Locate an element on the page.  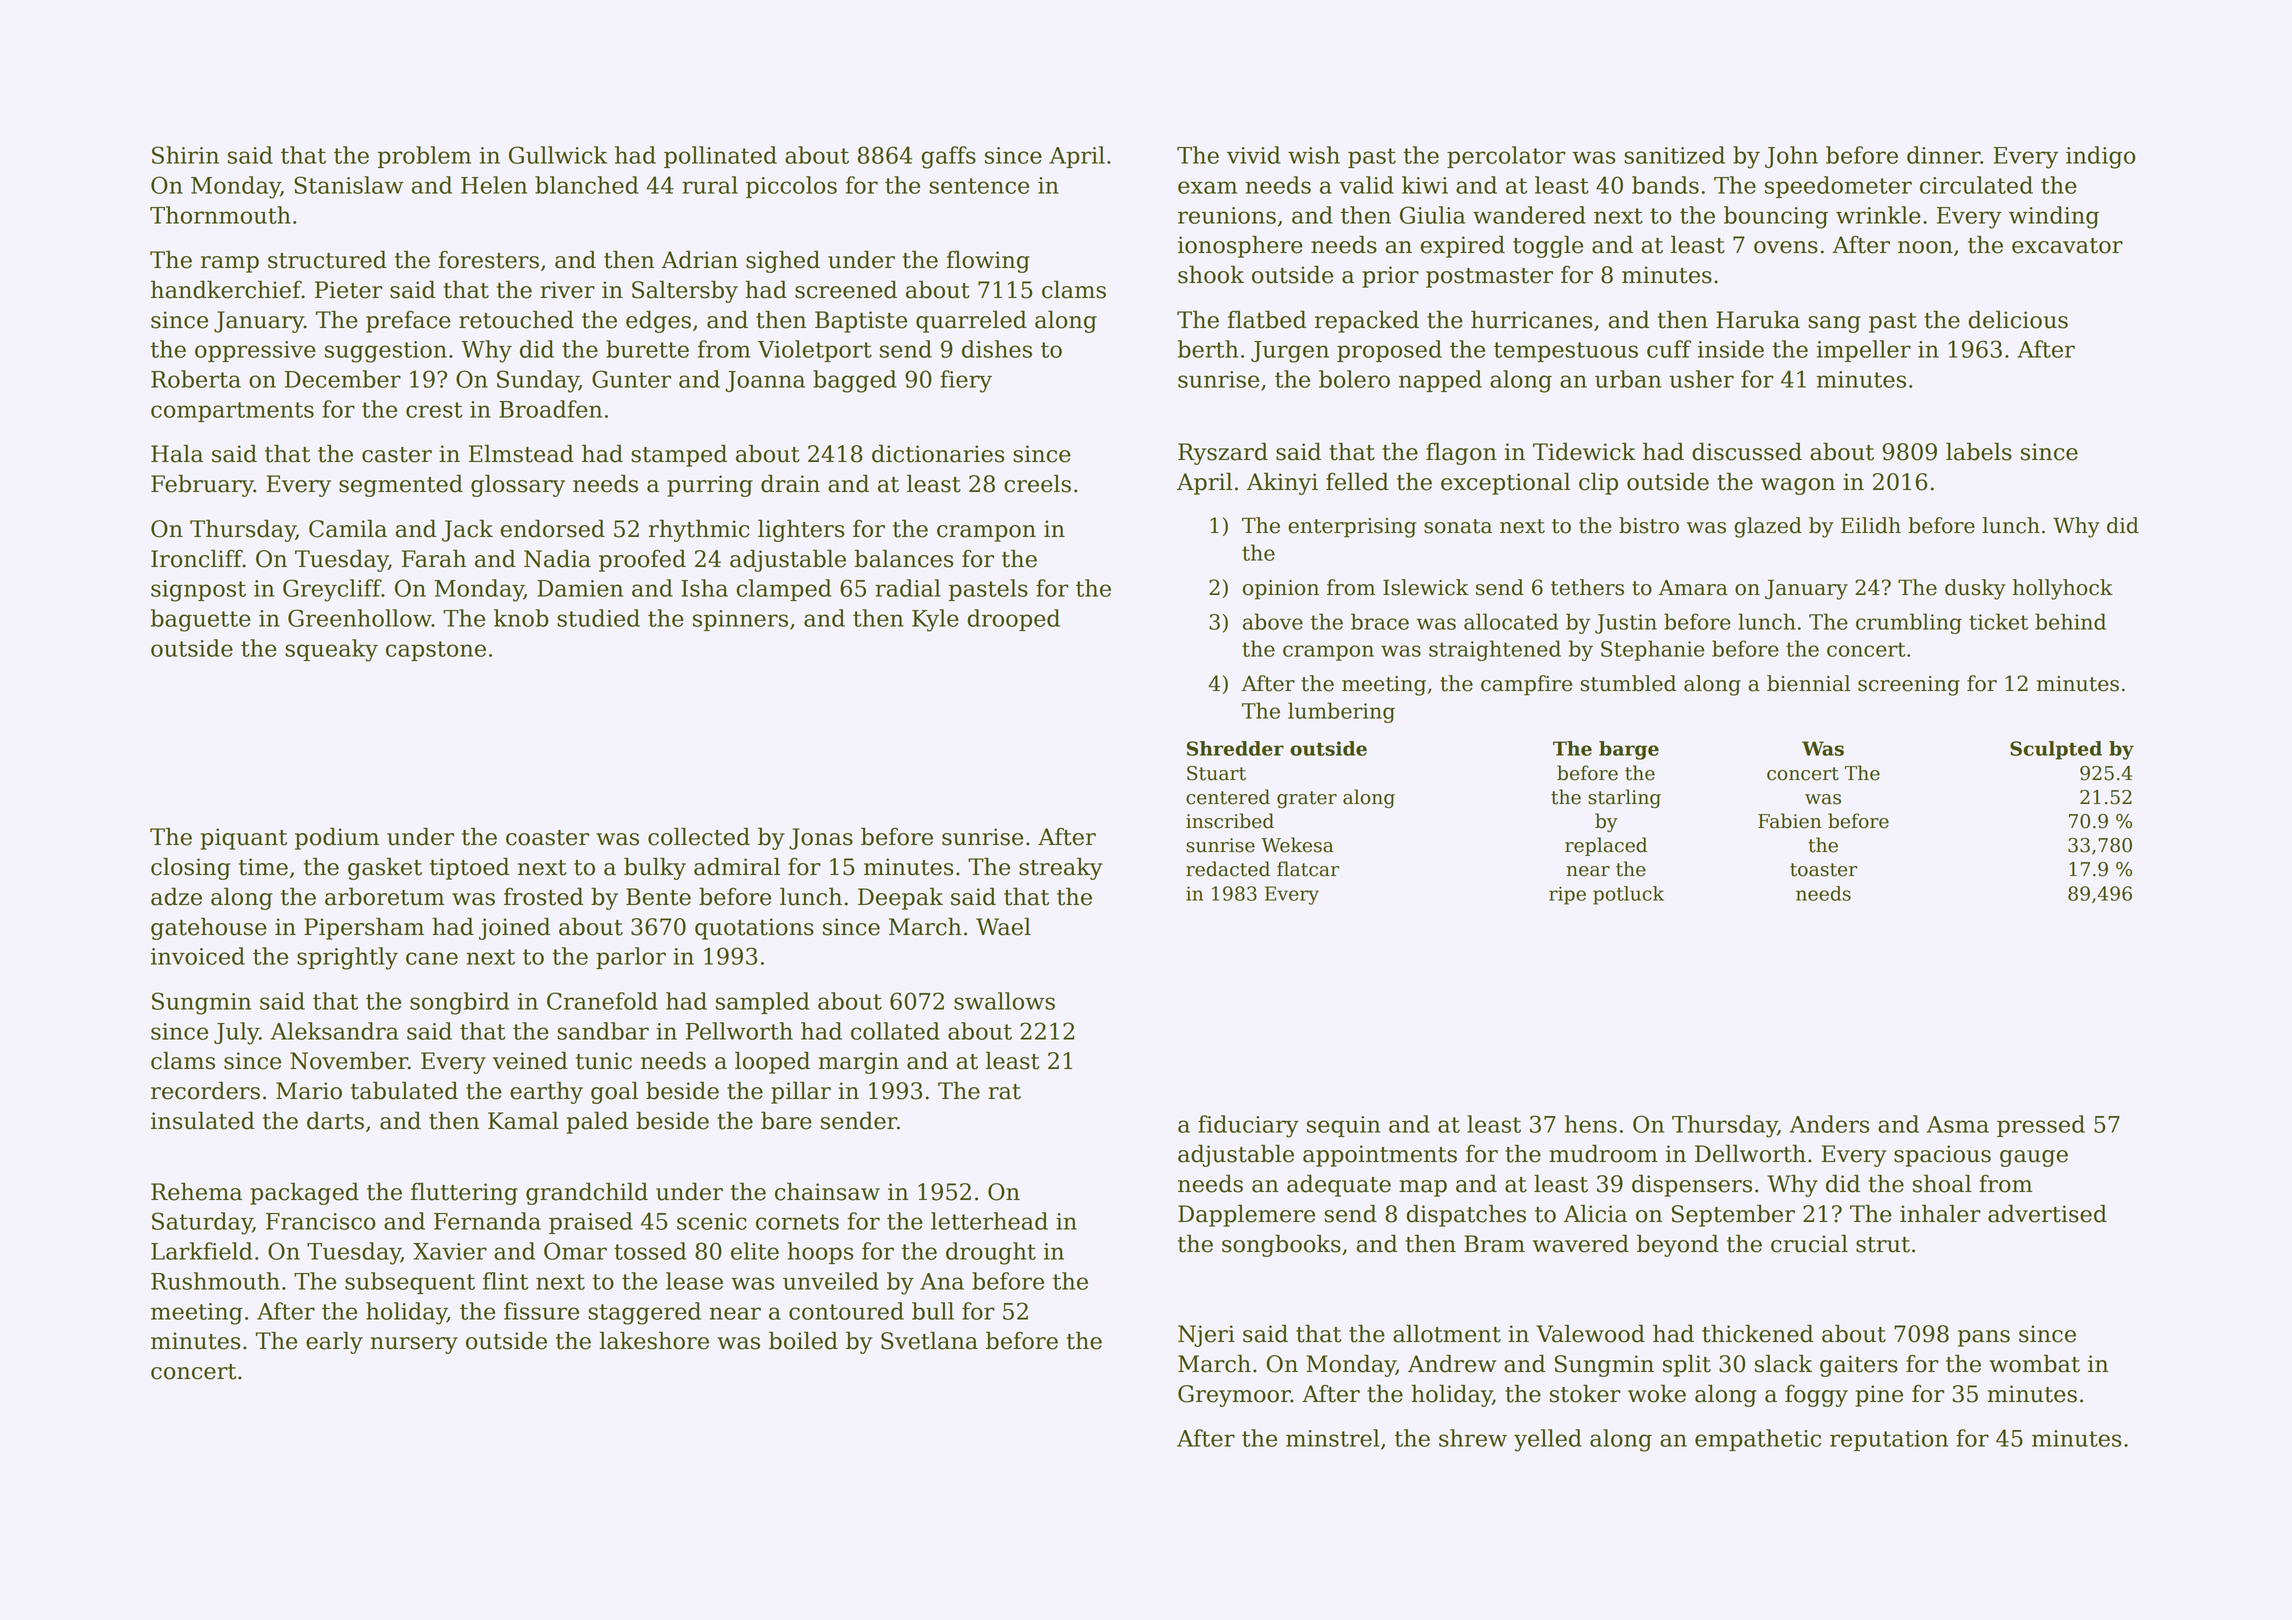
collected is located at coordinates (699, 836).
